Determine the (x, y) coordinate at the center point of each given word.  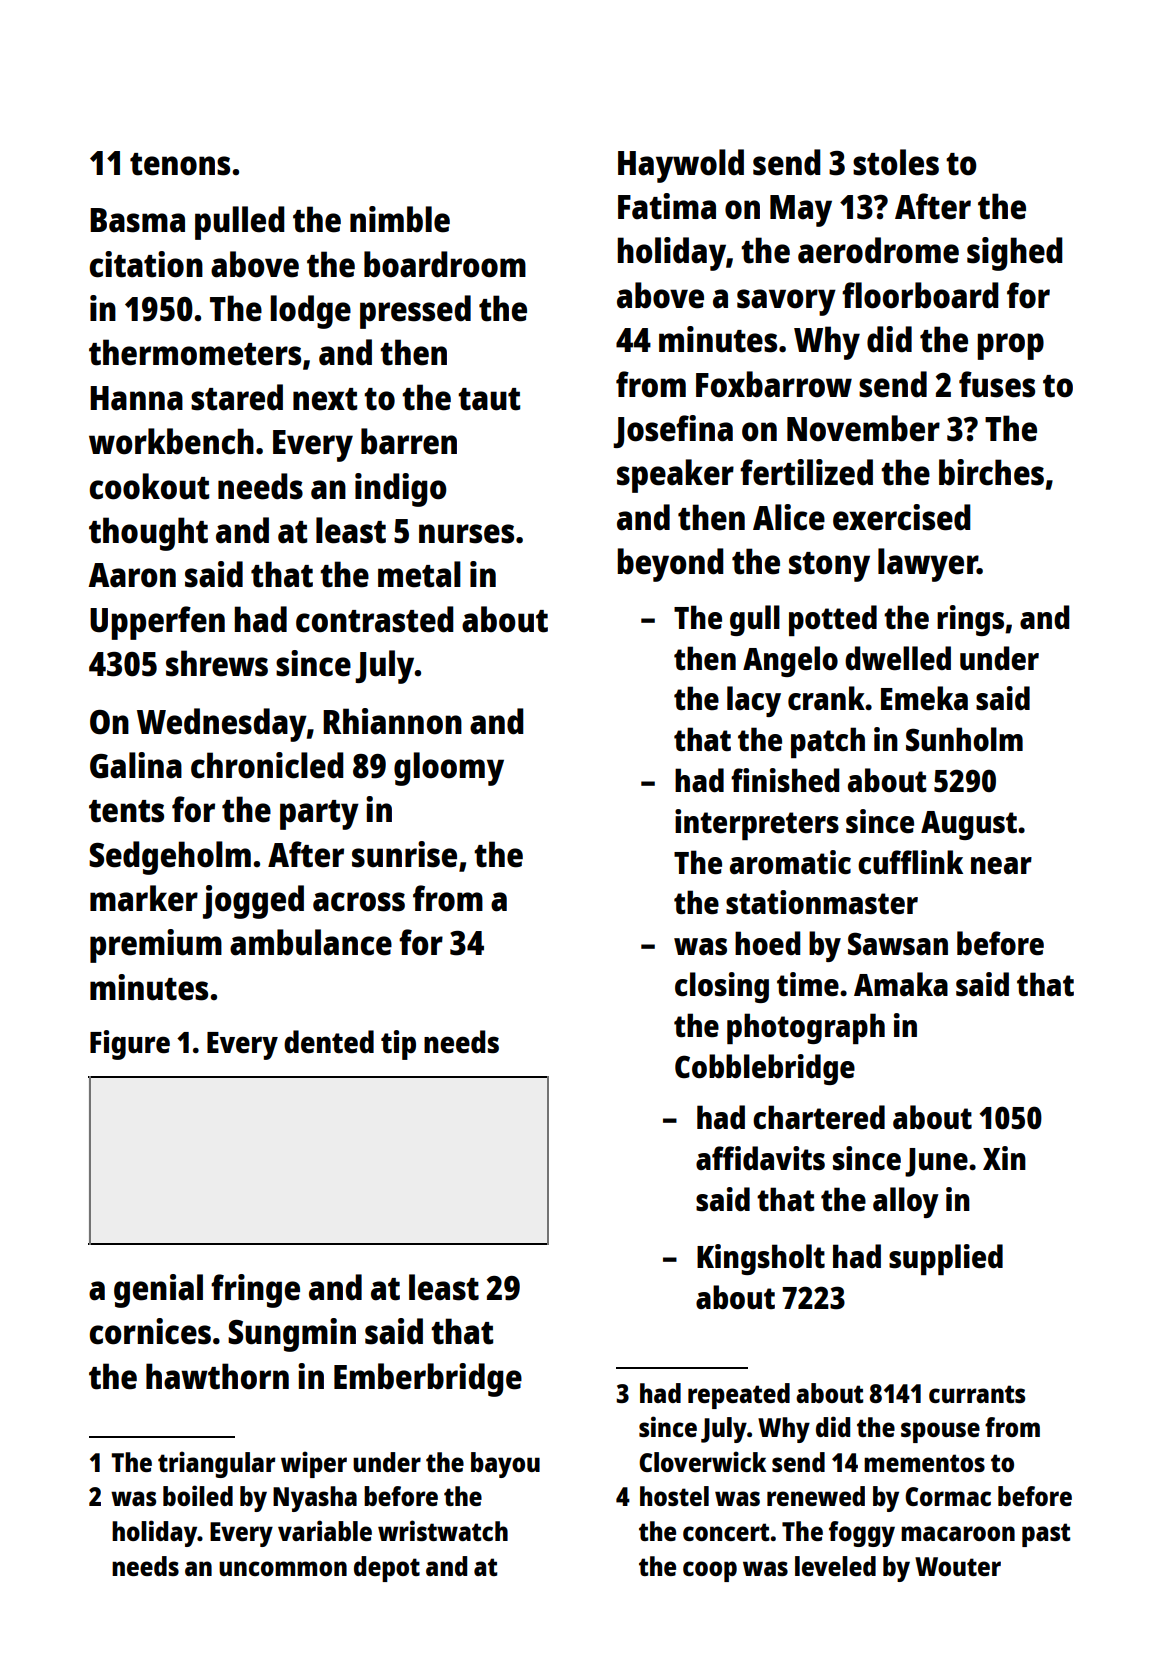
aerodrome (878, 250)
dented (329, 1042)
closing (722, 987)
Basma (137, 220)
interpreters (757, 824)
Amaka (901, 984)
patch (828, 742)
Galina (136, 765)
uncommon (283, 1568)
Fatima (667, 206)
